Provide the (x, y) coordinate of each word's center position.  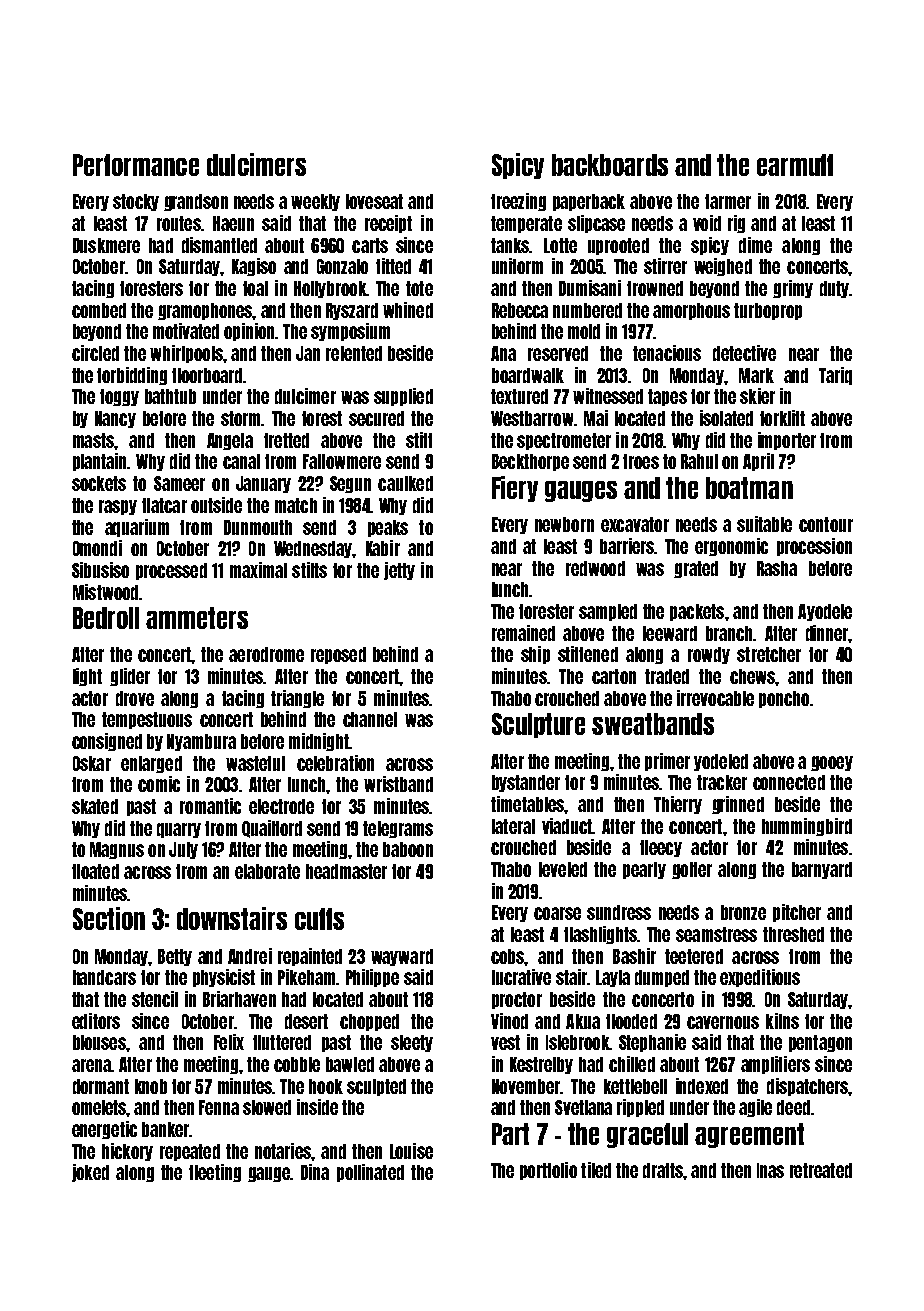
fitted (393, 266)
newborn (564, 524)
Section (109, 918)
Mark (756, 375)
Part (510, 1134)
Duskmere (106, 245)
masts (93, 440)
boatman (749, 488)
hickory (127, 1152)
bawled (350, 1064)
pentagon (820, 1043)
